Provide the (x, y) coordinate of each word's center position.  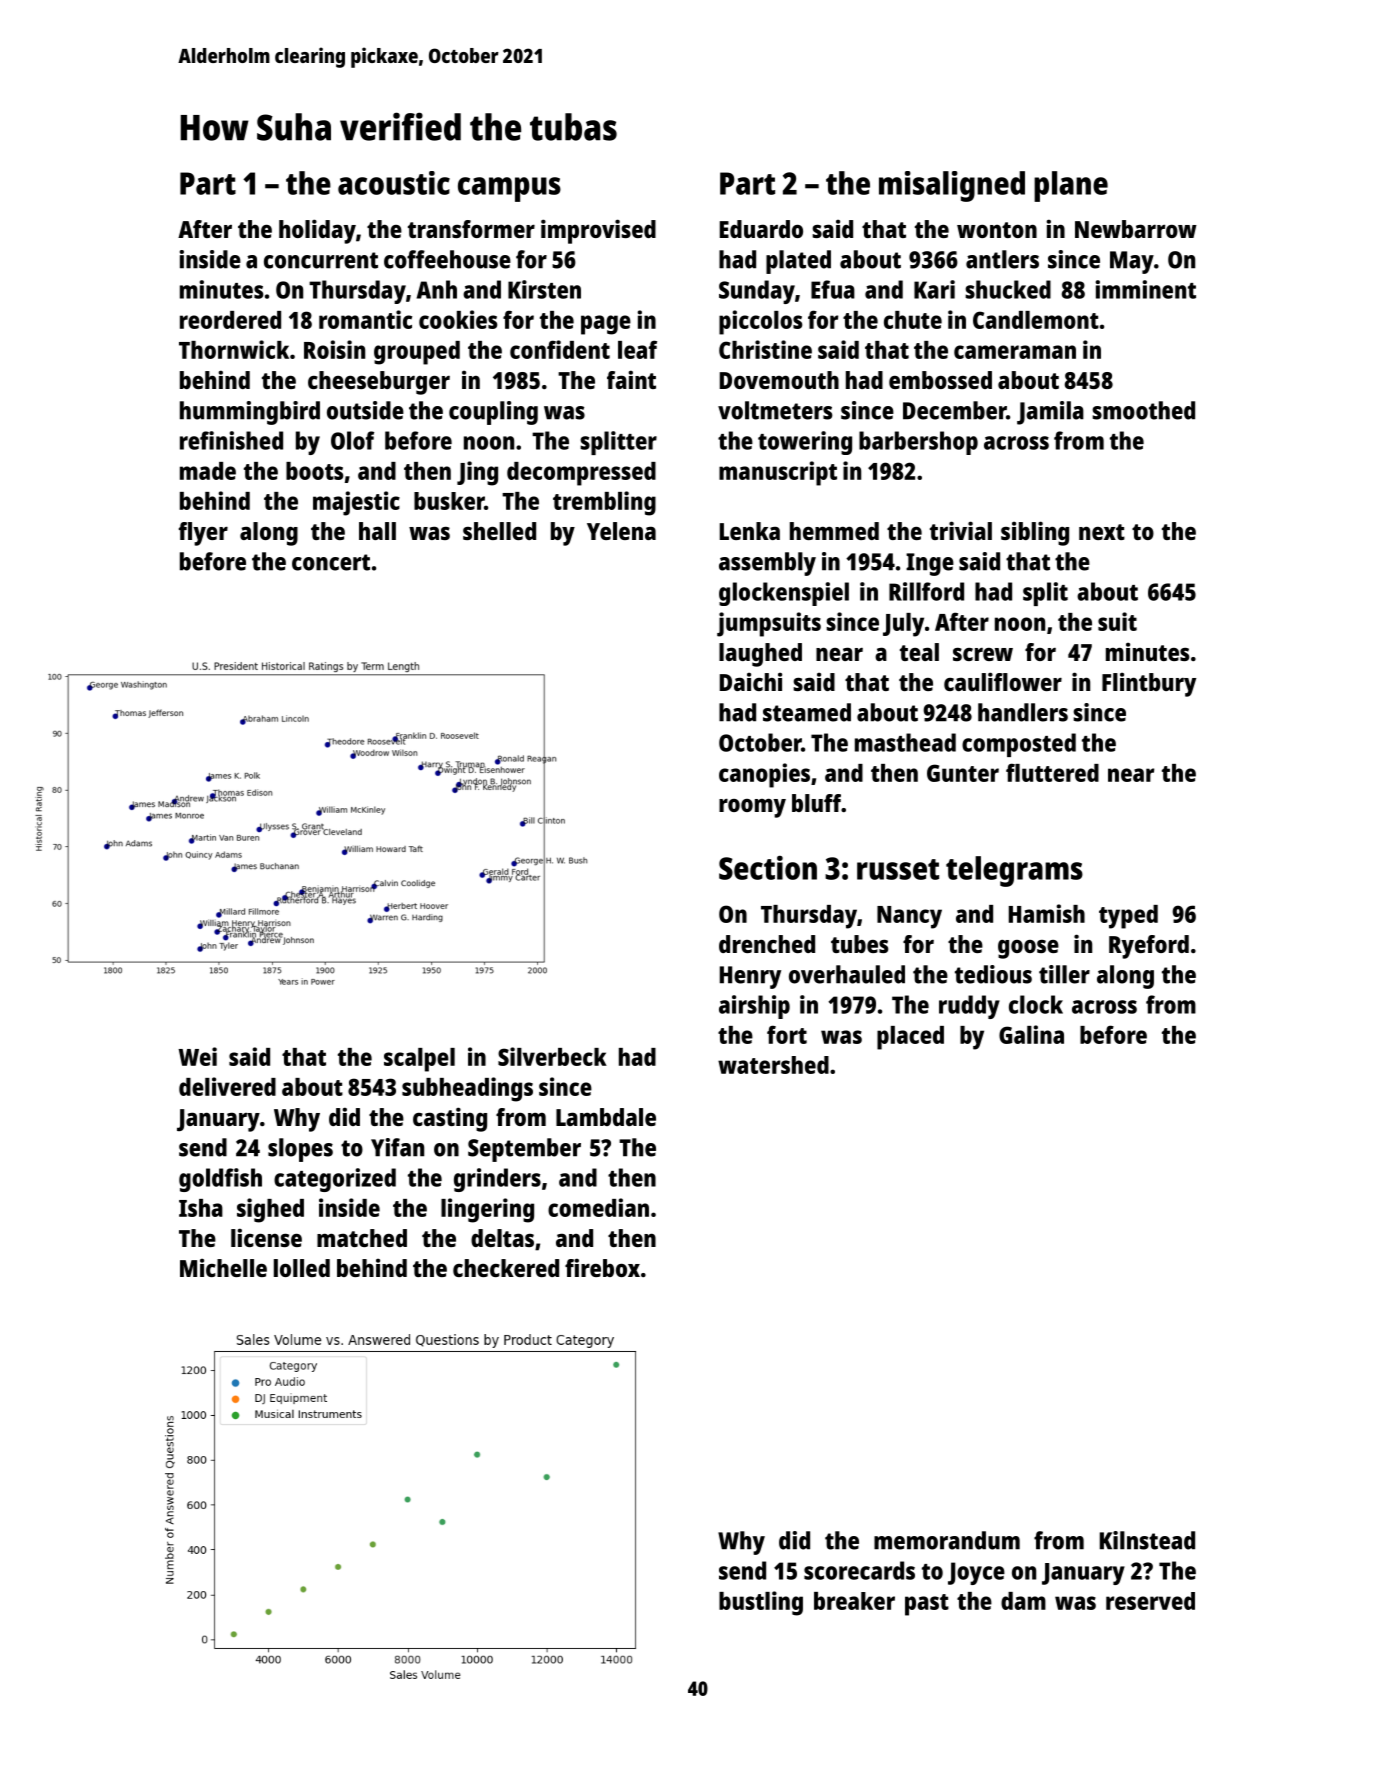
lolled (302, 1268)
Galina (1031, 1034)
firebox (602, 1267)
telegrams (1014, 871)
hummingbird (250, 413)
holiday (317, 231)
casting (450, 1119)
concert (331, 562)
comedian (598, 1207)
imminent (1146, 289)
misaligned (952, 186)
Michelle (223, 1267)
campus (509, 189)
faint (631, 379)
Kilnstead (1147, 1540)
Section (768, 868)
